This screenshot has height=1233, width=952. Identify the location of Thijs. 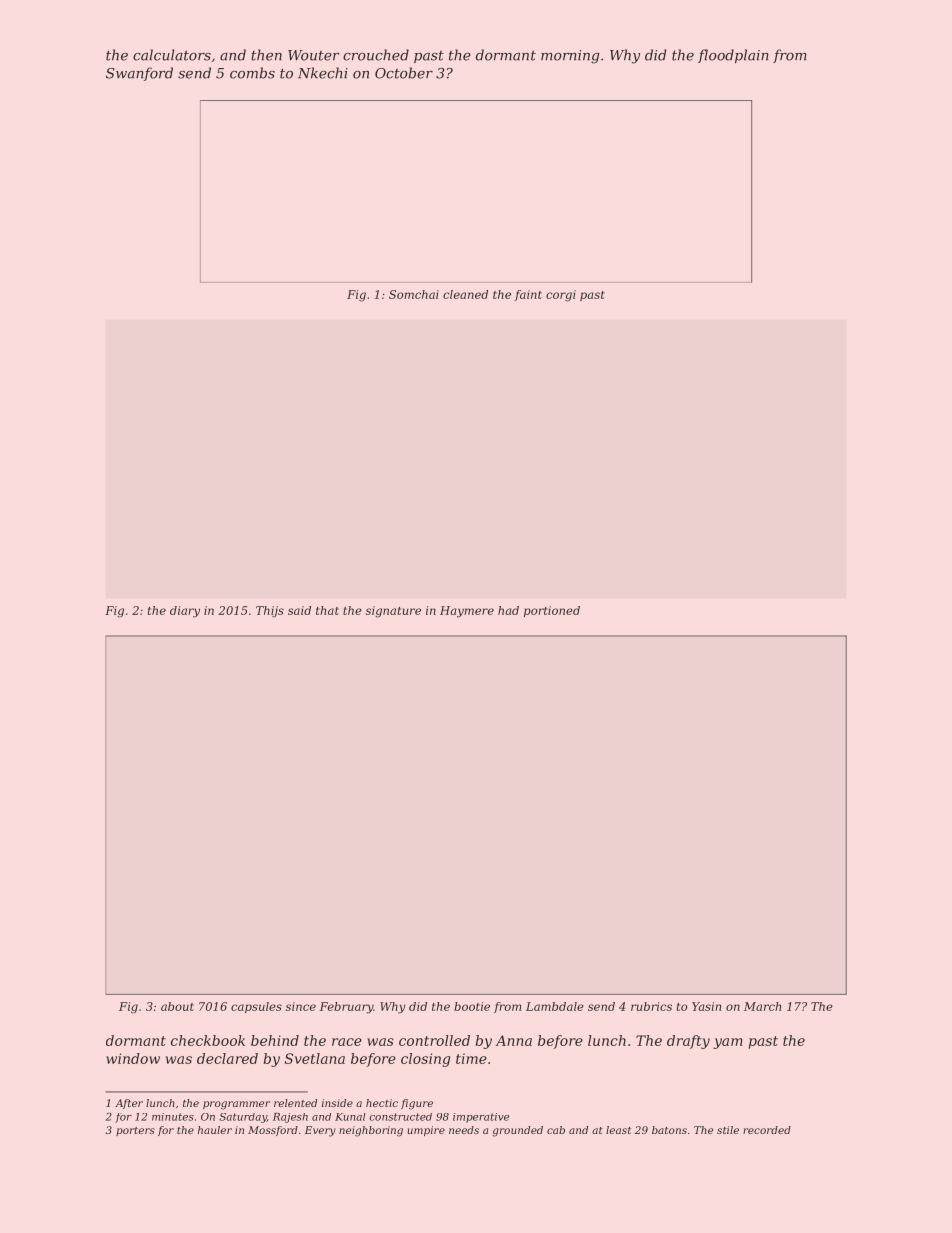
(270, 612).
